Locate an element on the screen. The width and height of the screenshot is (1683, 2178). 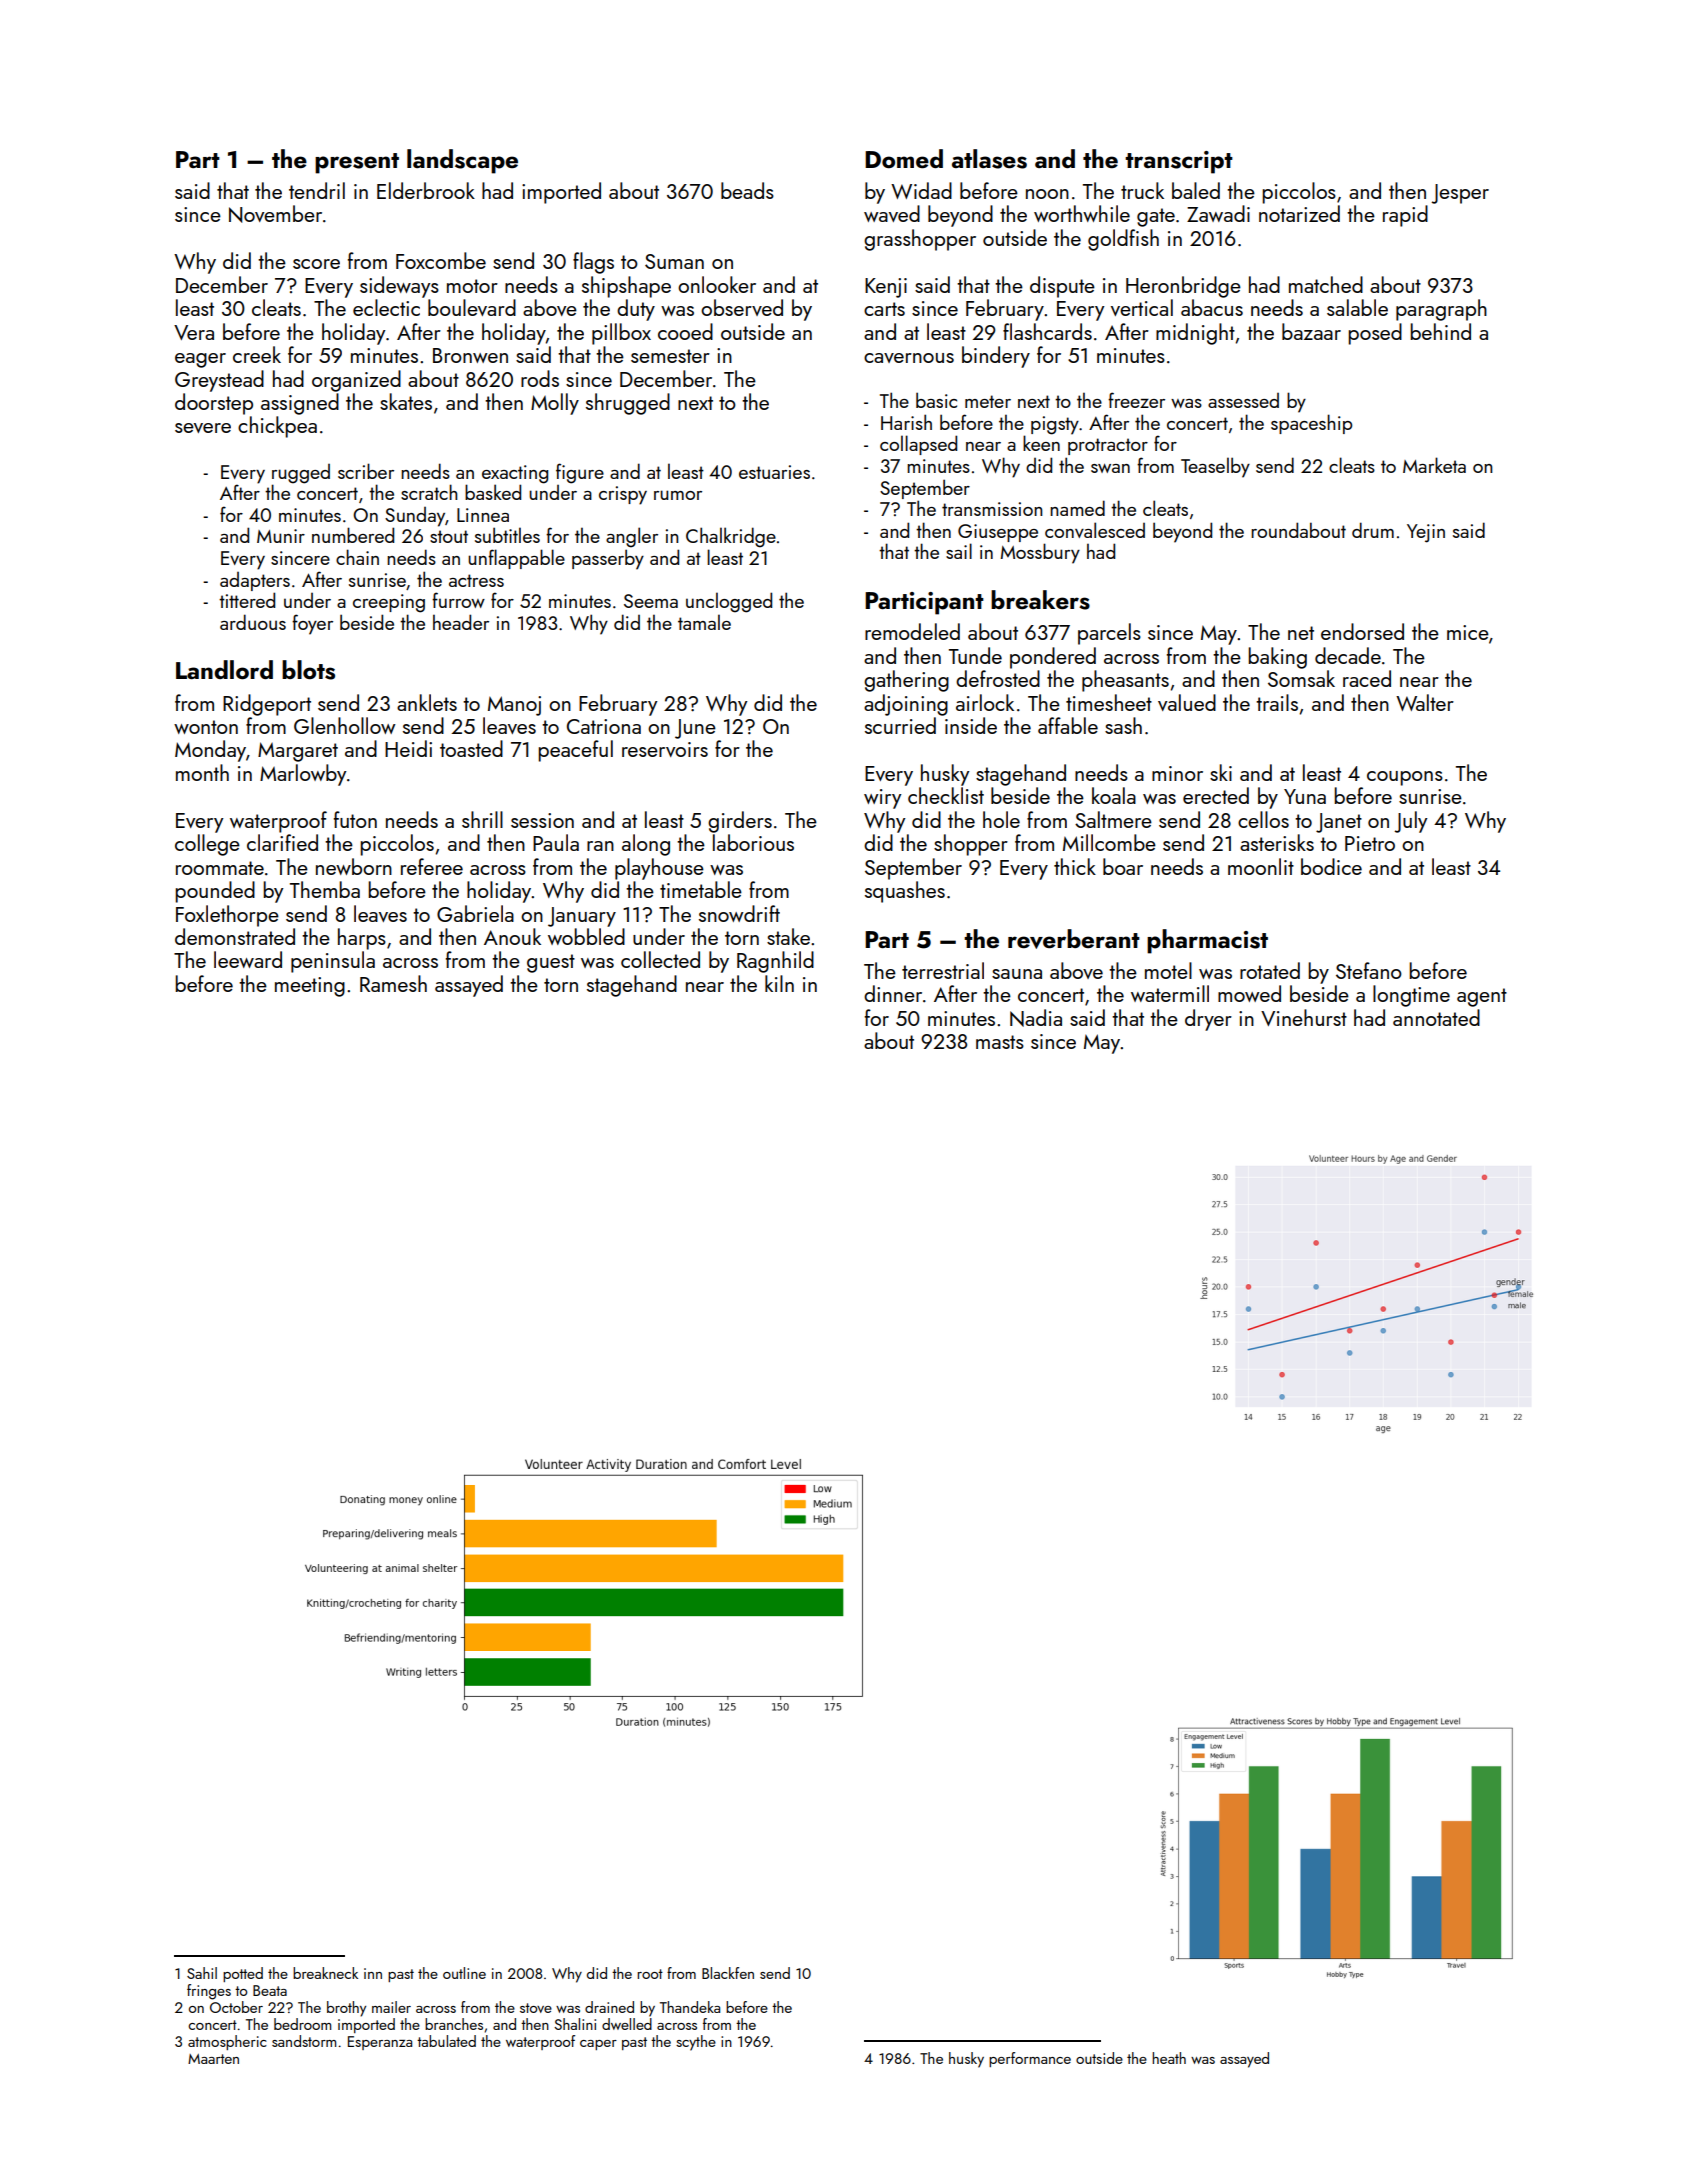
annotated is located at coordinates (1436, 1017).
